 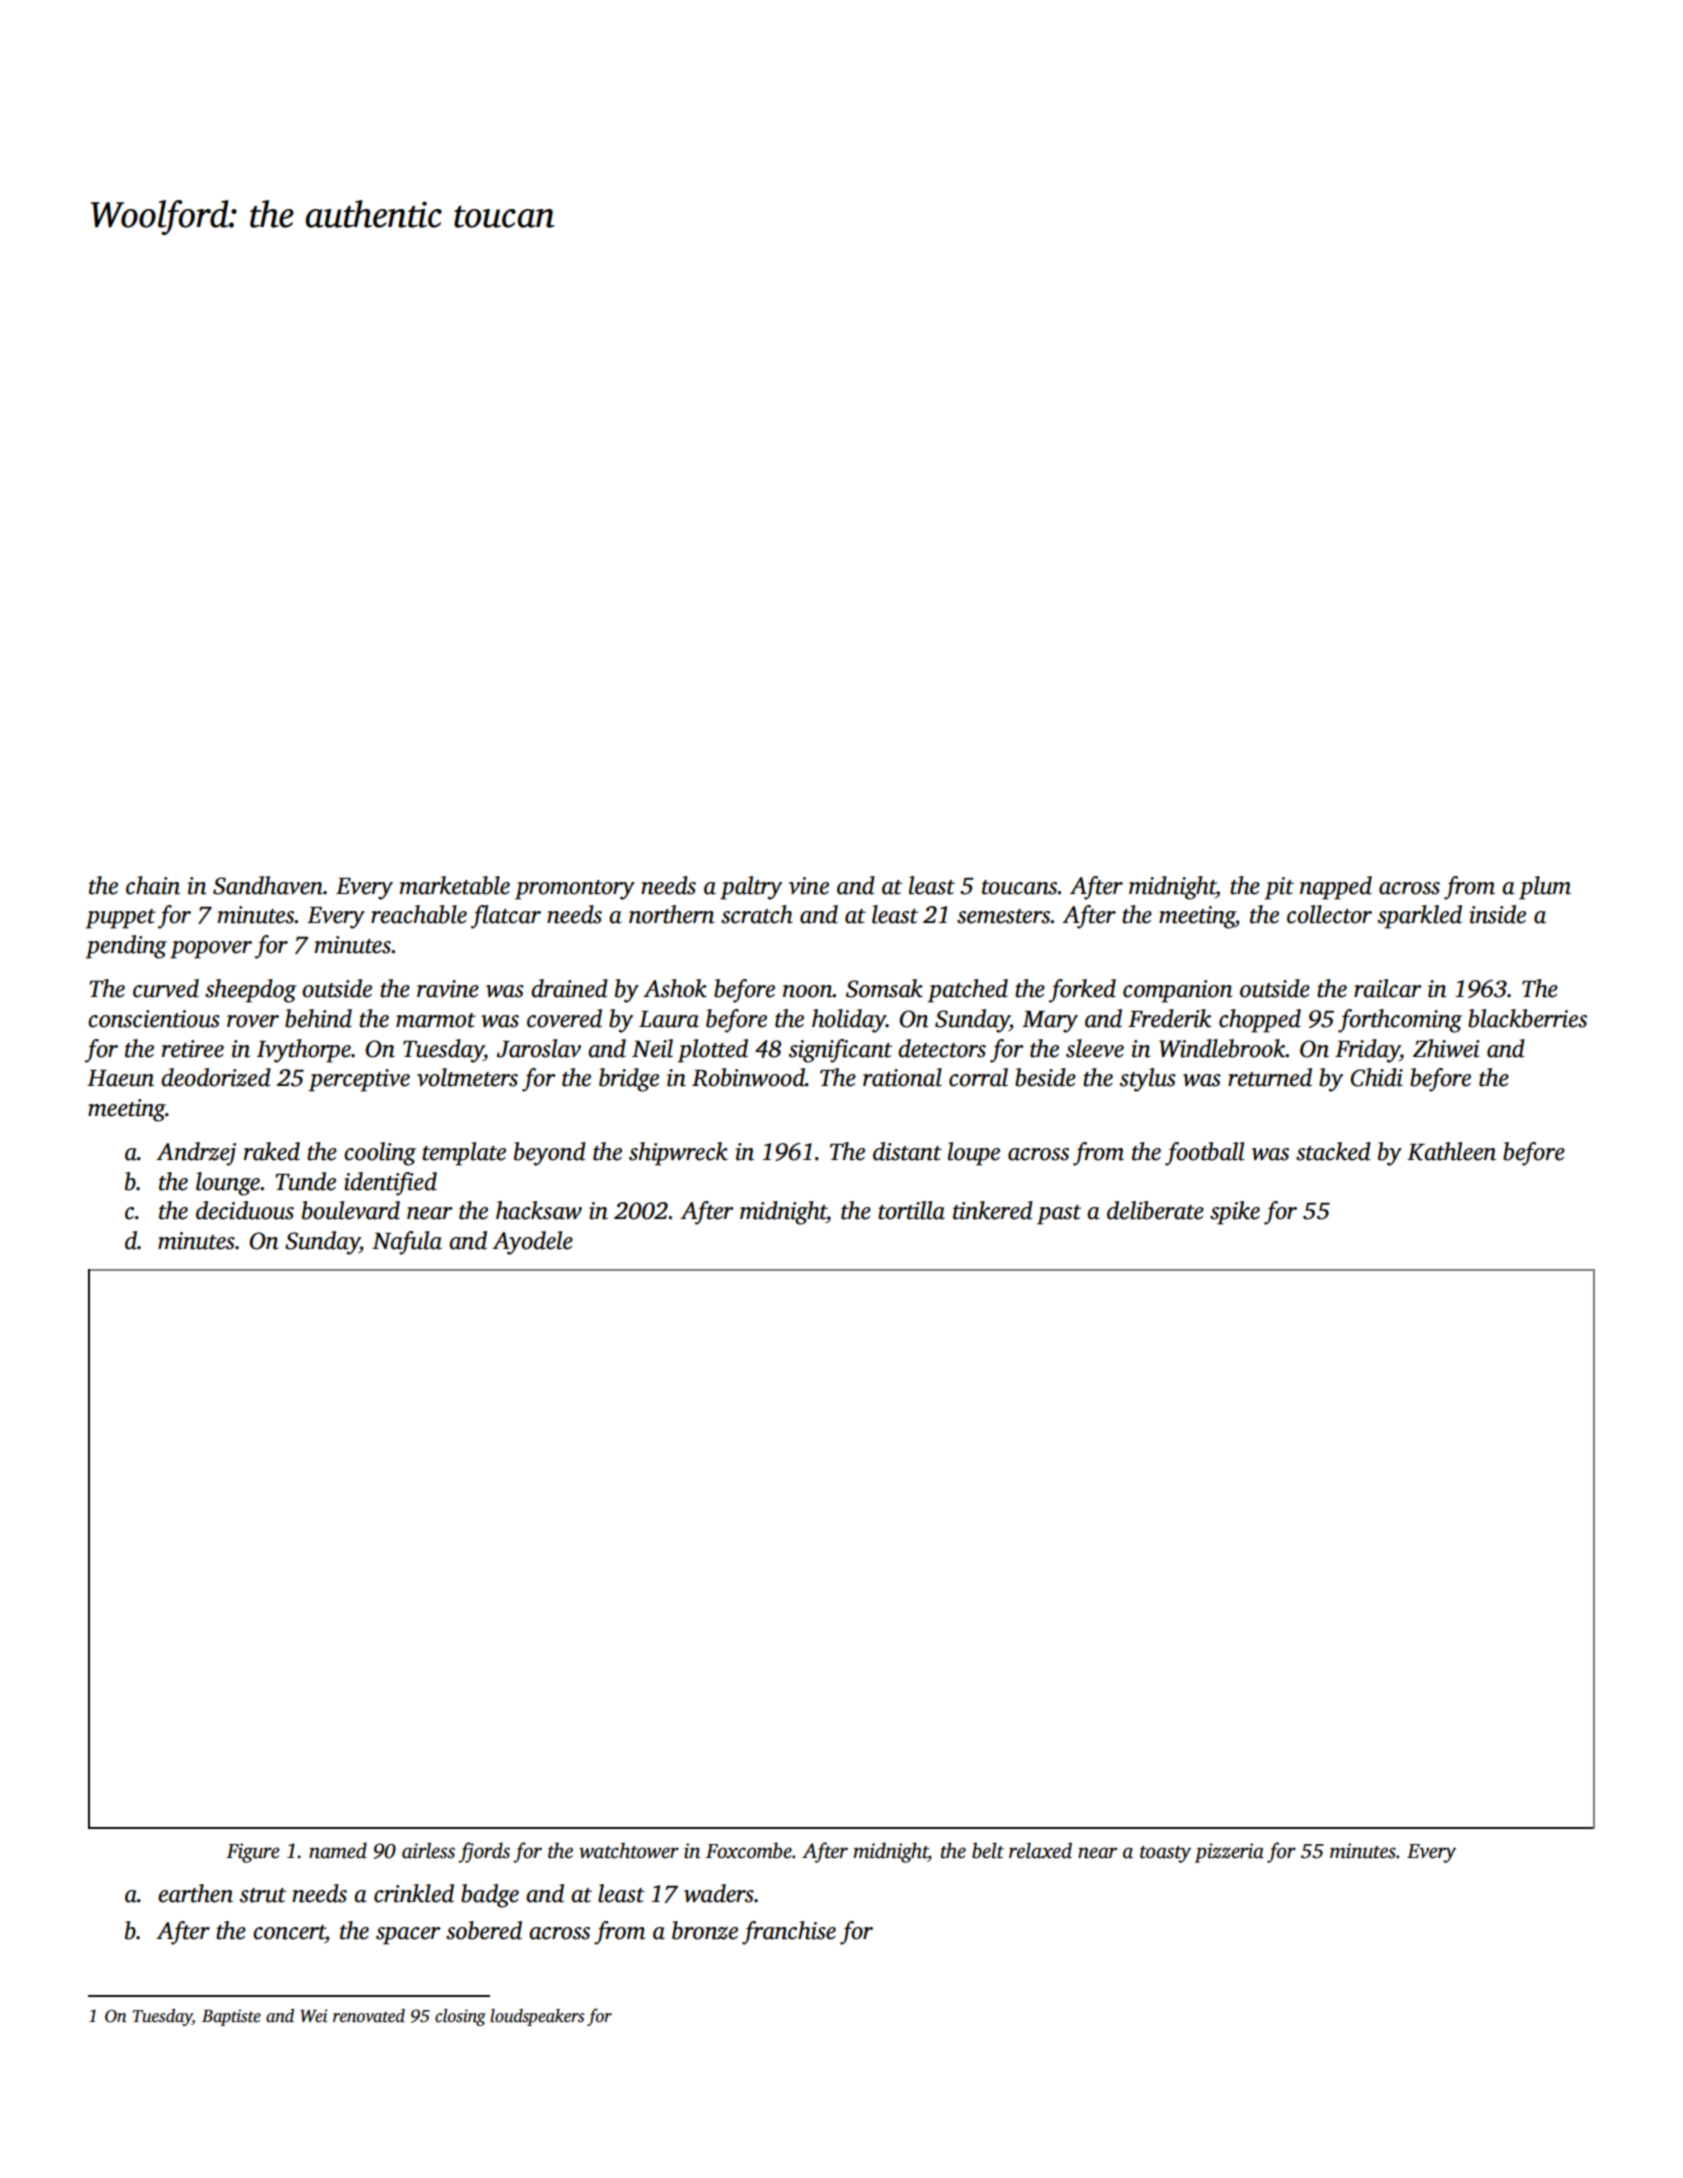 I want to click on deciduous, so click(x=245, y=1210).
